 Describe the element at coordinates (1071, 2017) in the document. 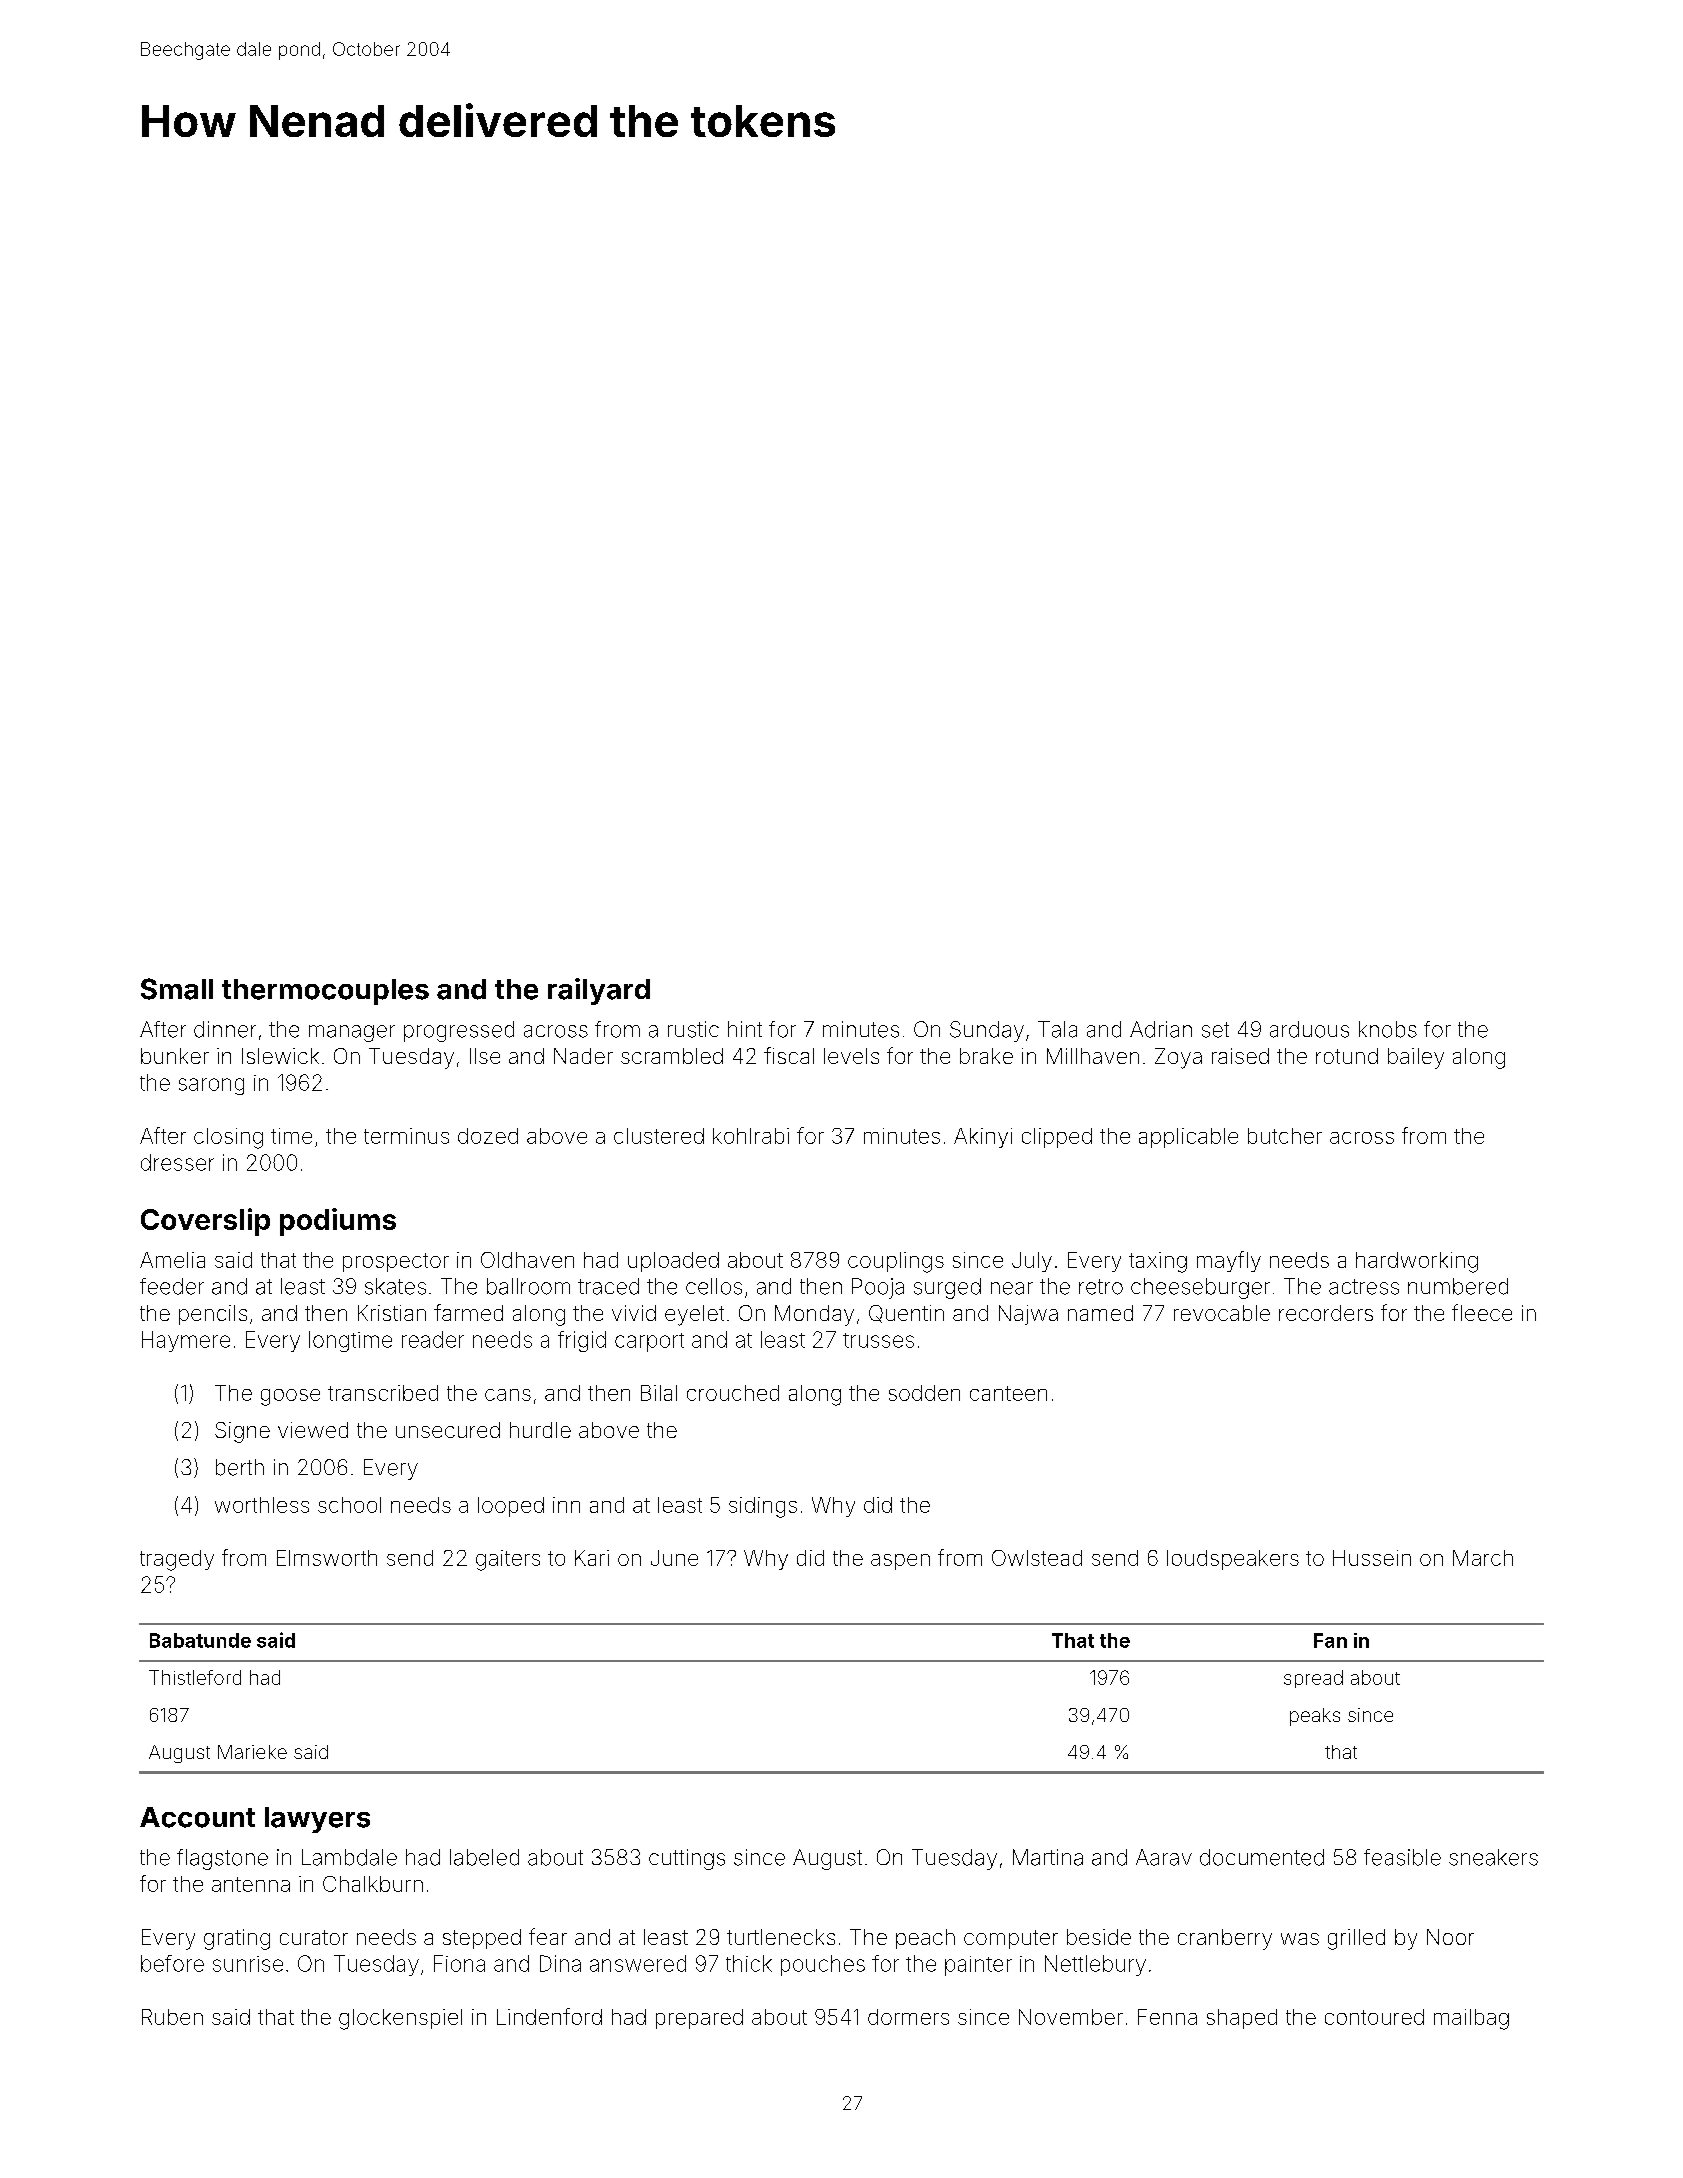

I see `November` at that location.
